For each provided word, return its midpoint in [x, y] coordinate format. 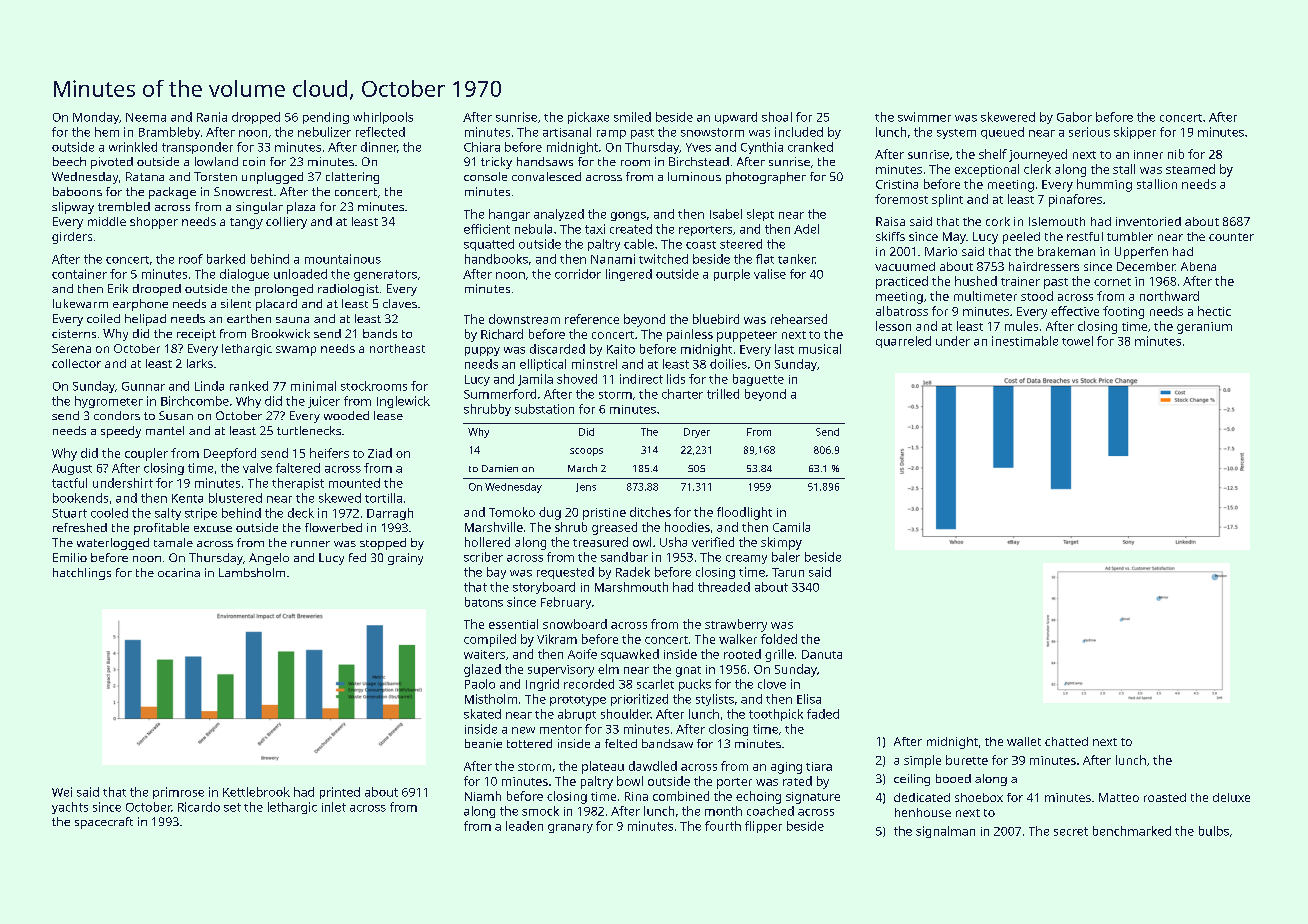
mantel [165, 430]
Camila [791, 527]
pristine [604, 514]
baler [786, 557]
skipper [1135, 133]
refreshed [80, 527]
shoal [777, 117]
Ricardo [199, 807]
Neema [146, 117]
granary [570, 828]
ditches [650, 512]
